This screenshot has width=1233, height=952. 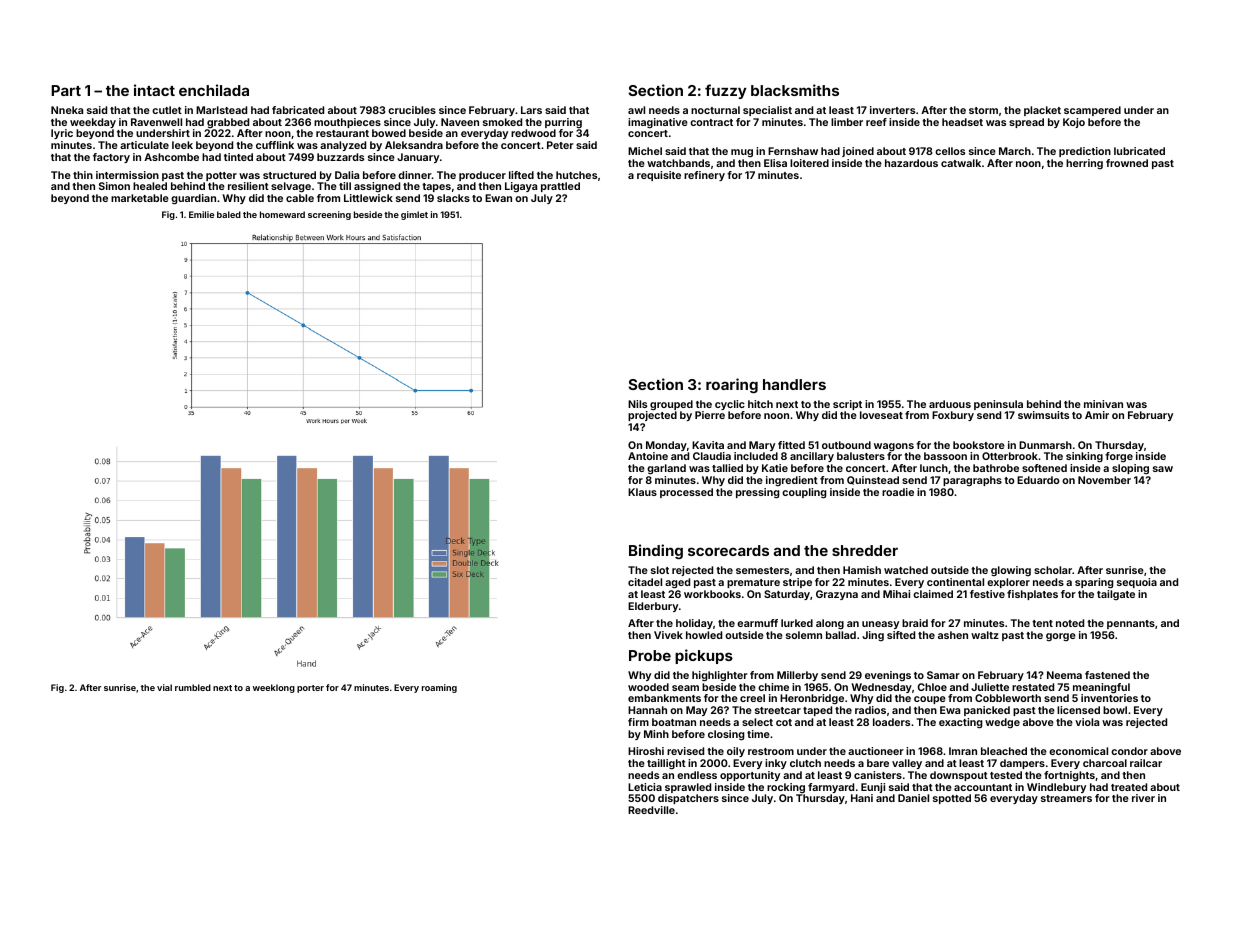 I want to click on scholar, so click(x=1053, y=570).
